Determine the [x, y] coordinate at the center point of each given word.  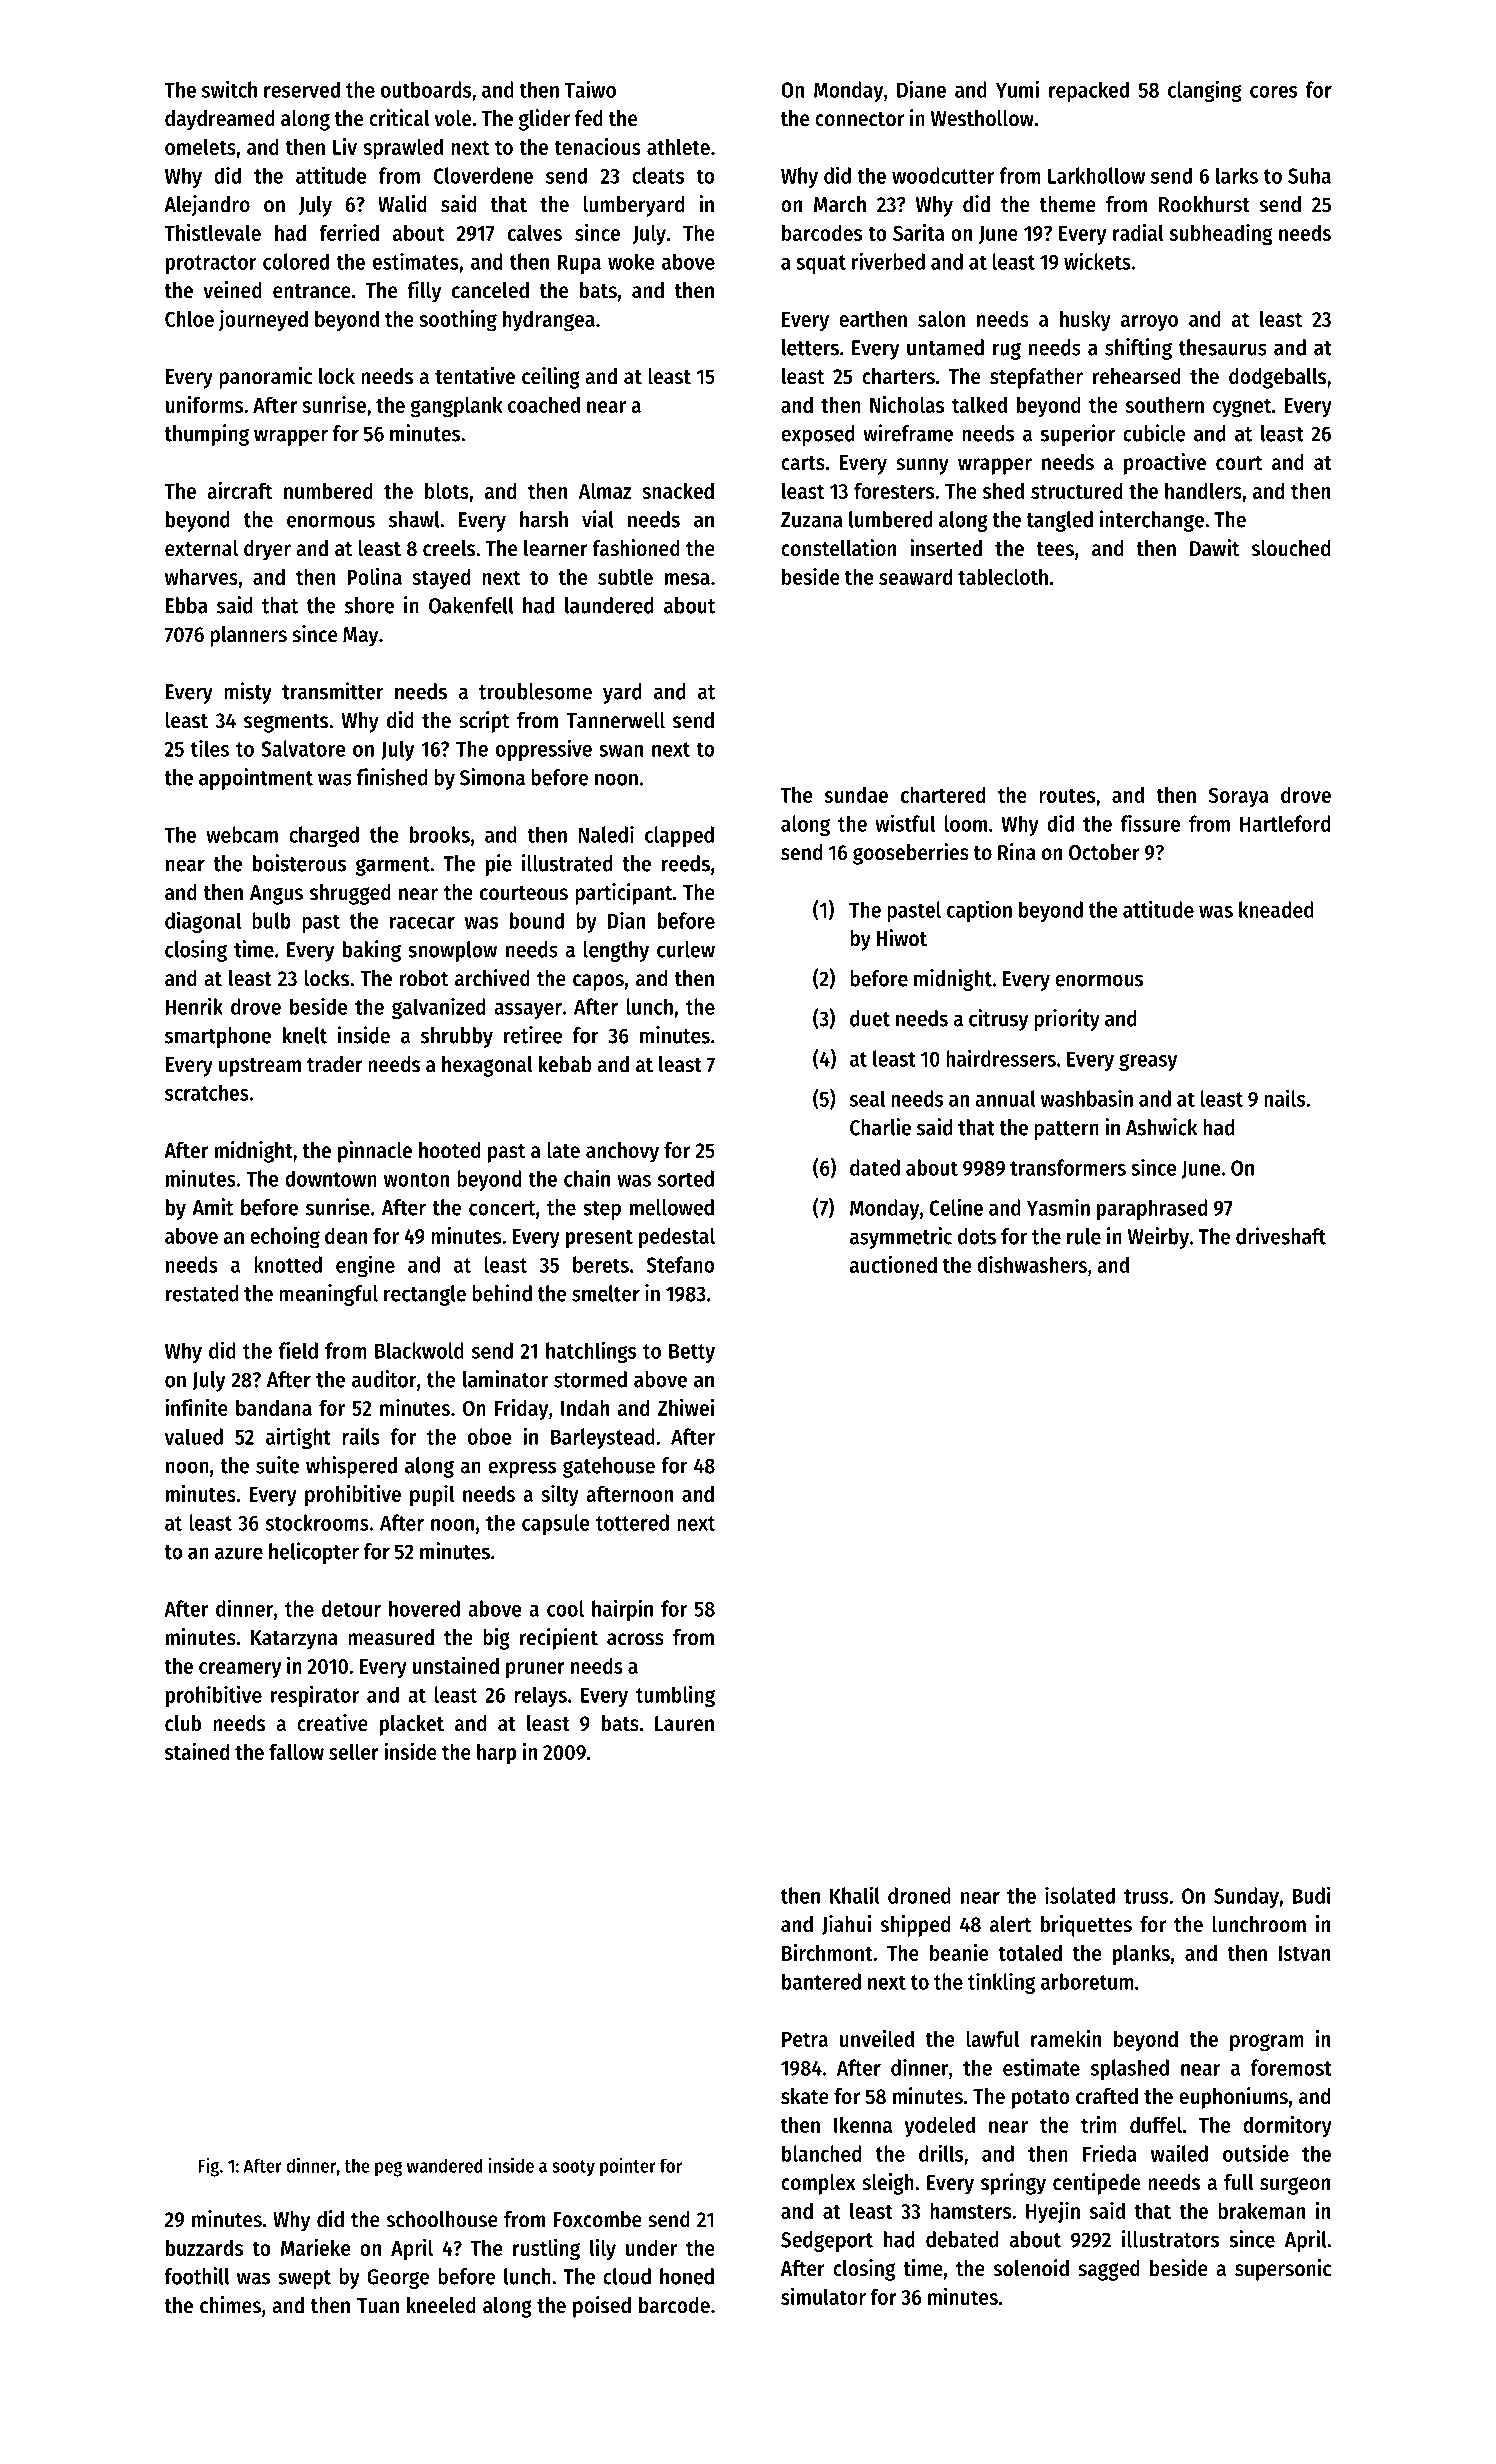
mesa [687, 579]
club [183, 1723]
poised [602, 2307]
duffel [1156, 2124]
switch [229, 89]
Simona [492, 777]
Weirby [1158, 1238]
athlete [678, 146]
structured [1077, 490]
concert [502, 1208]
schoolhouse [442, 2219]
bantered [821, 1981]
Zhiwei [686, 1407]
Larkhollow [1096, 175]
